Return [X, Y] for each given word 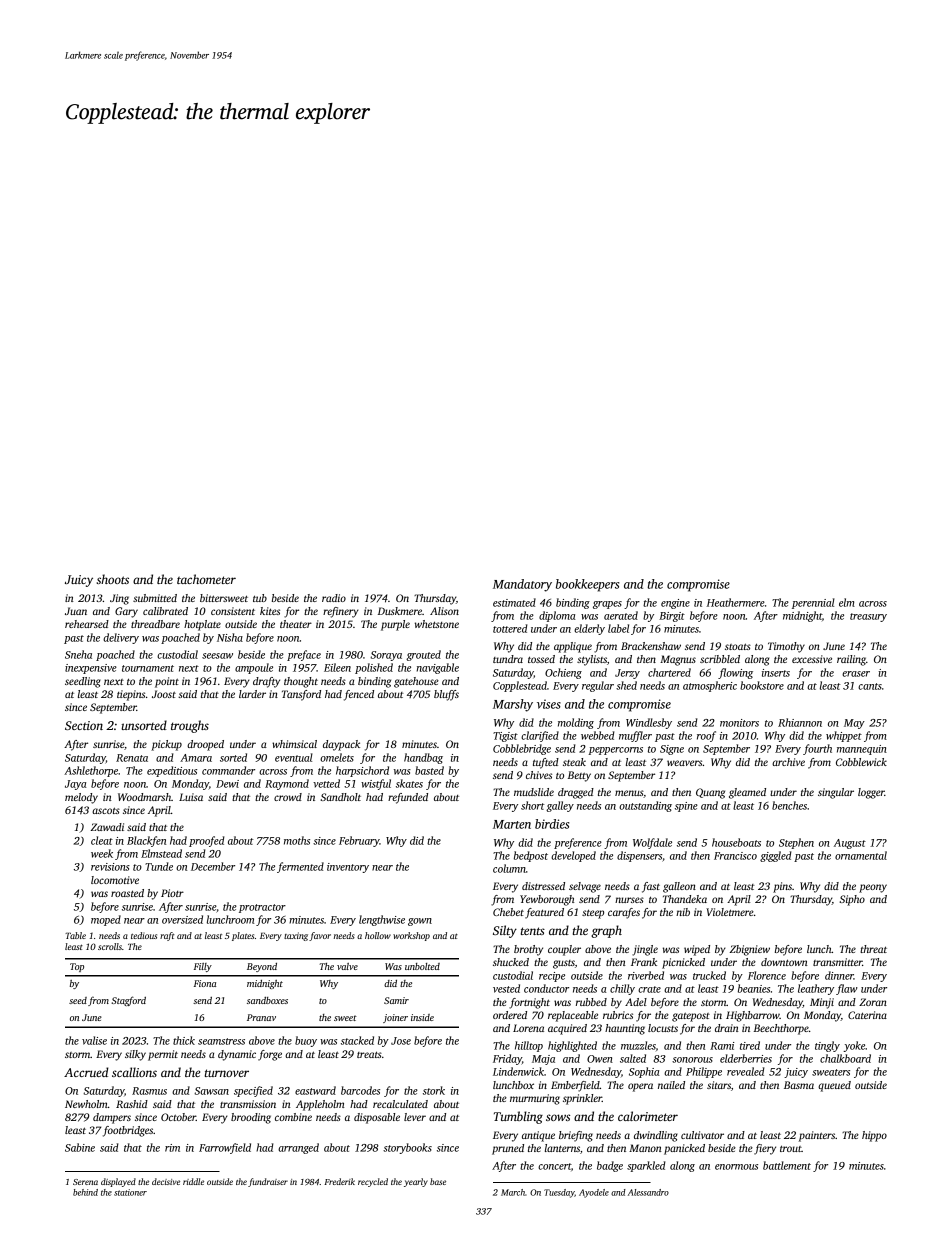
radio [334, 598]
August [850, 844]
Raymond [287, 784]
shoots [112, 579]
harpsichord [362, 771]
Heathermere [736, 602]
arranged [298, 1148]
